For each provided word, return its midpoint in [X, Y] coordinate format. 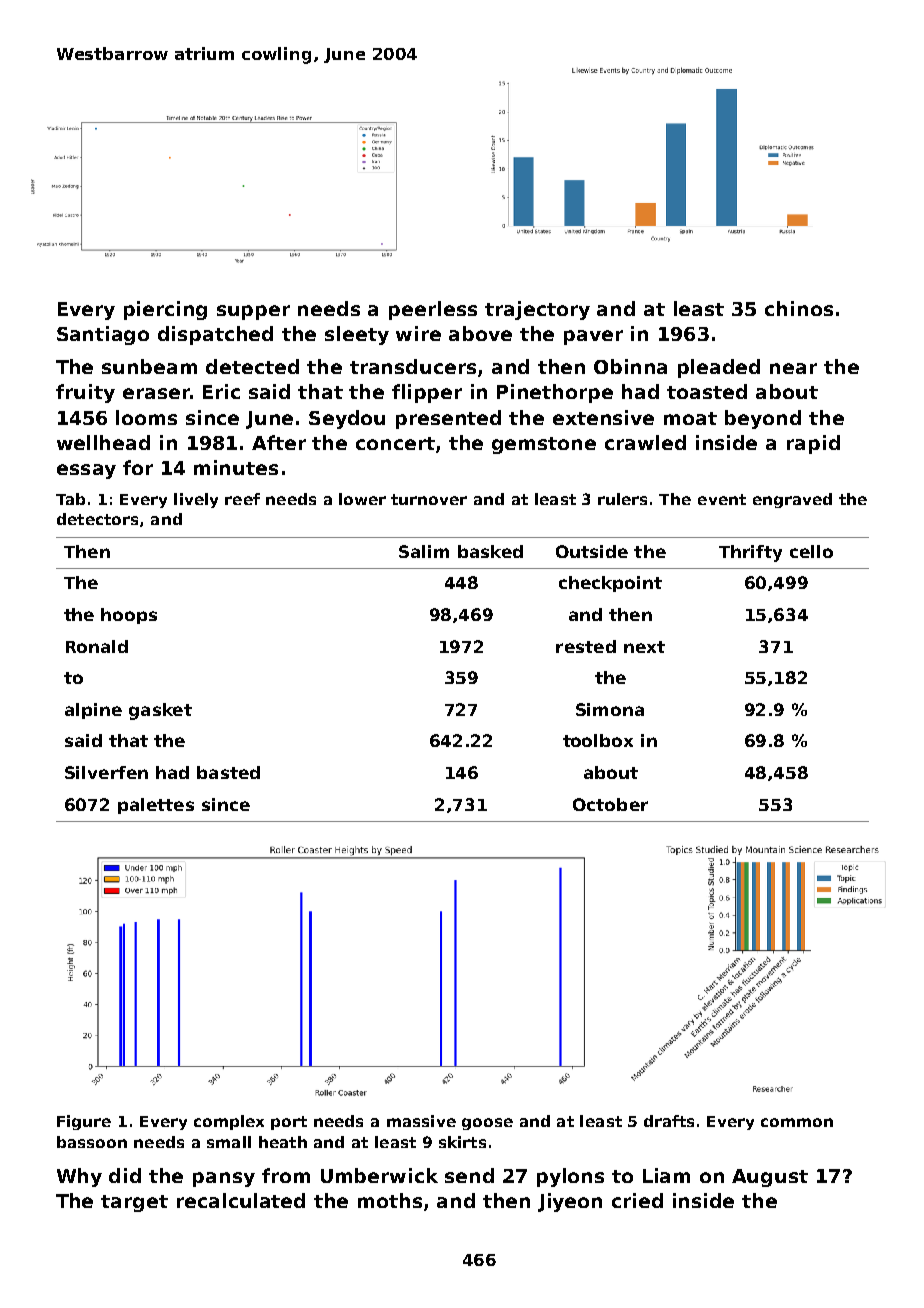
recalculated [241, 1200]
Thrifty [750, 553]
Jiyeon [570, 1202]
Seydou [347, 419]
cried [637, 1200]
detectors [97, 519]
